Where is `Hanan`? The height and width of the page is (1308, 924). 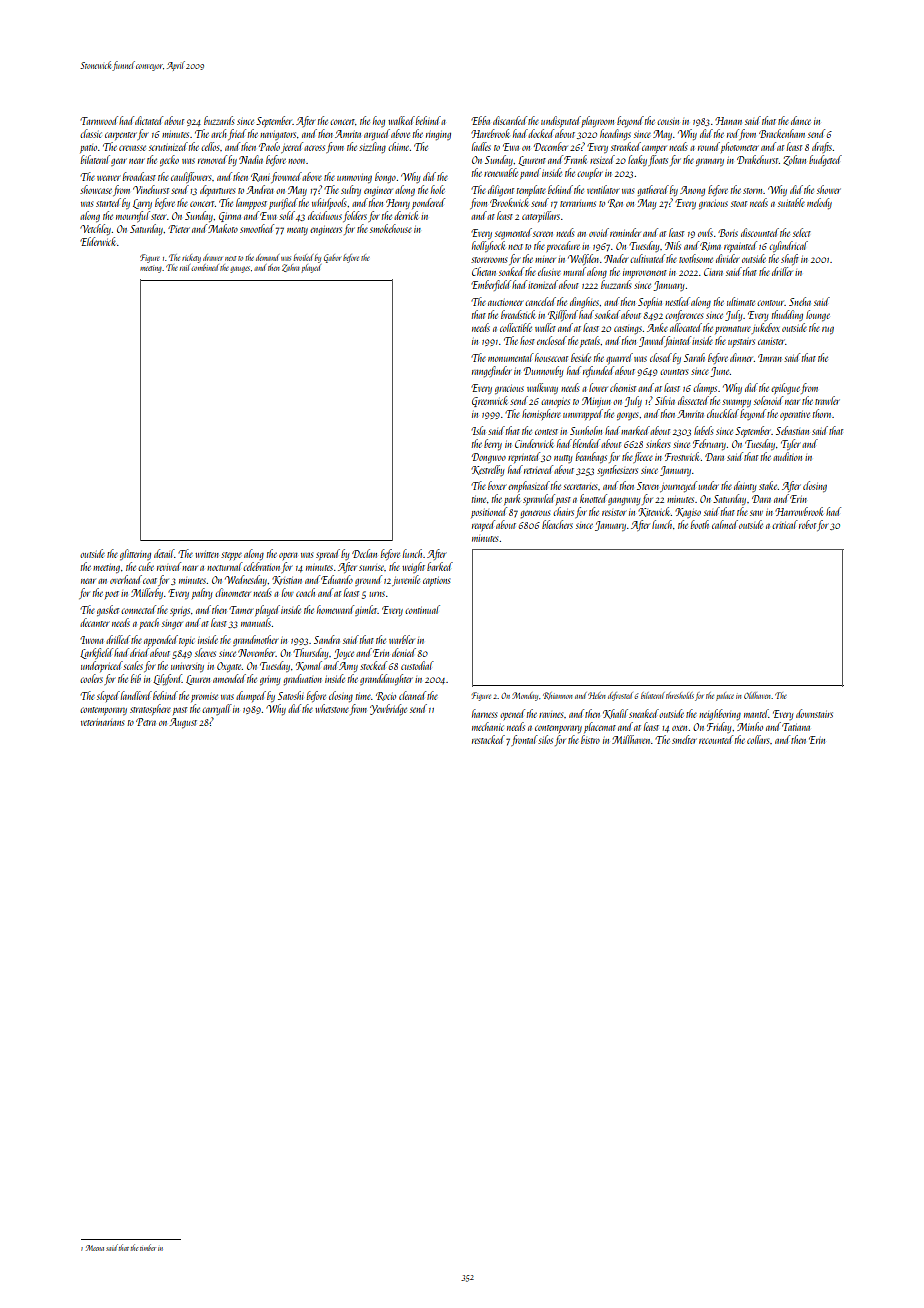 Hanan is located at coordinates (728, 121).
